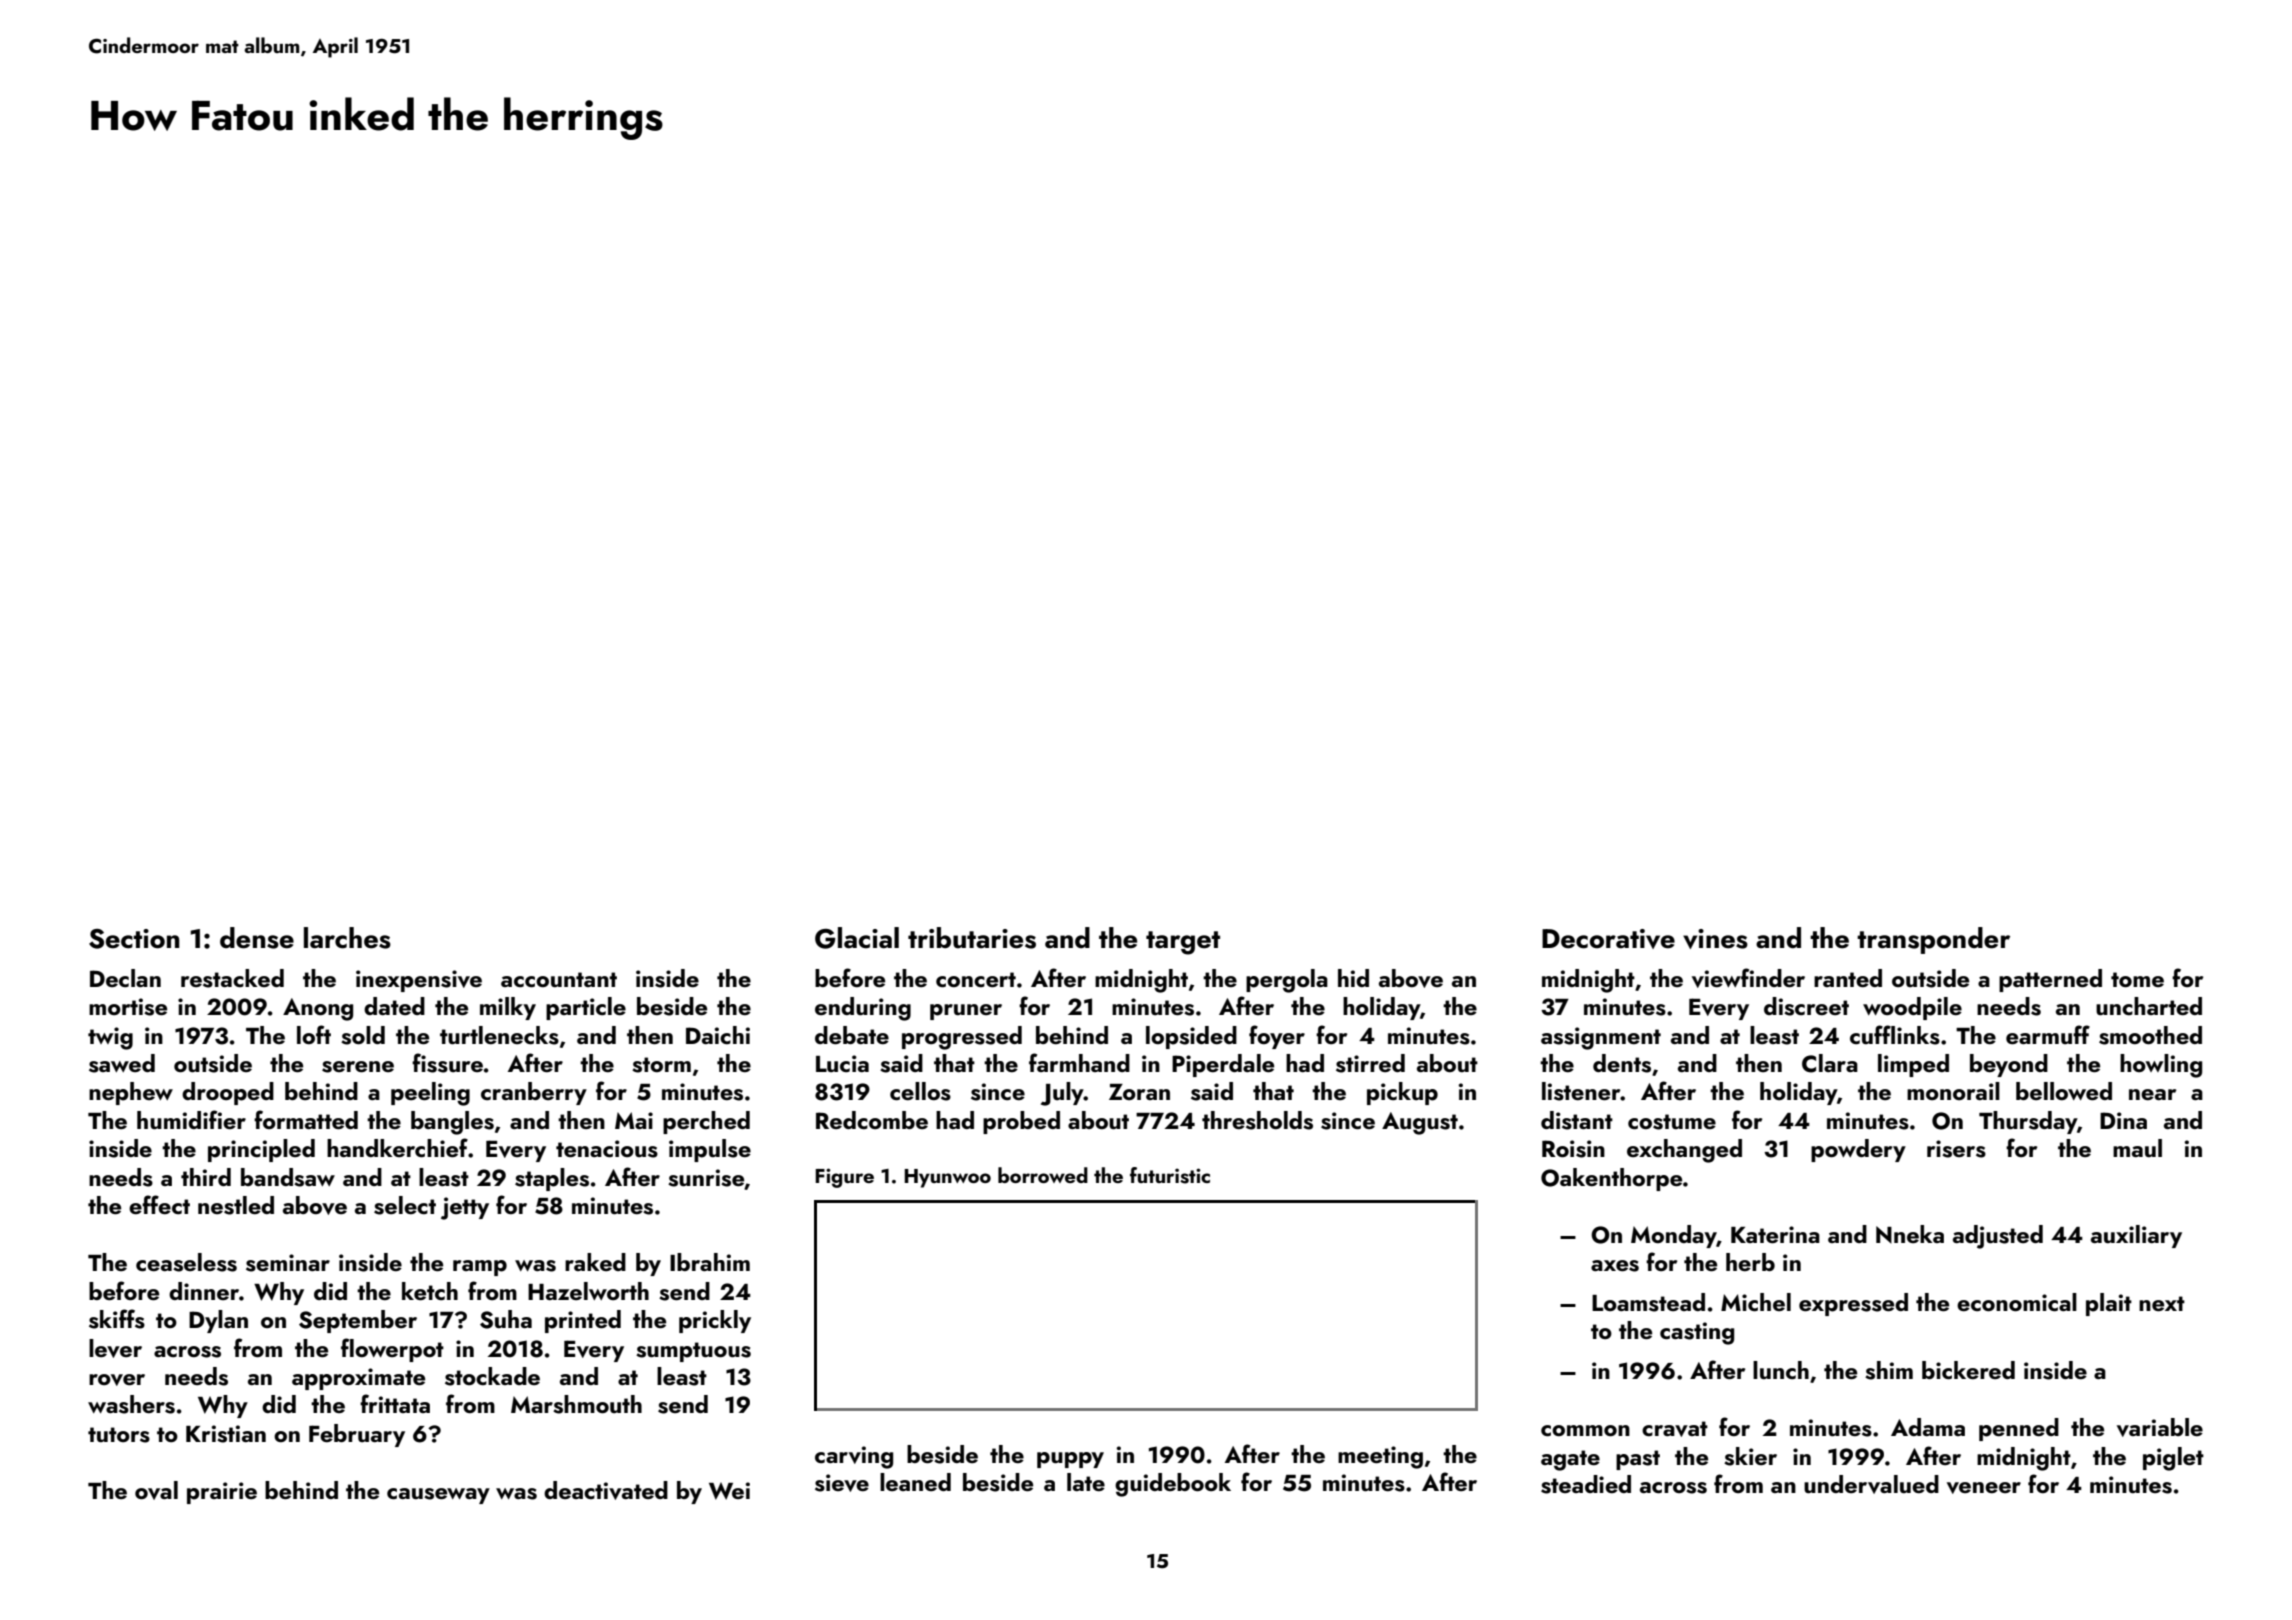 The width and height of the screenshot is (2292, 1620). What do you see at coordinates (465, 1208) in the screenshot?
I see `jetty` at bounding box center [465, 1208].
